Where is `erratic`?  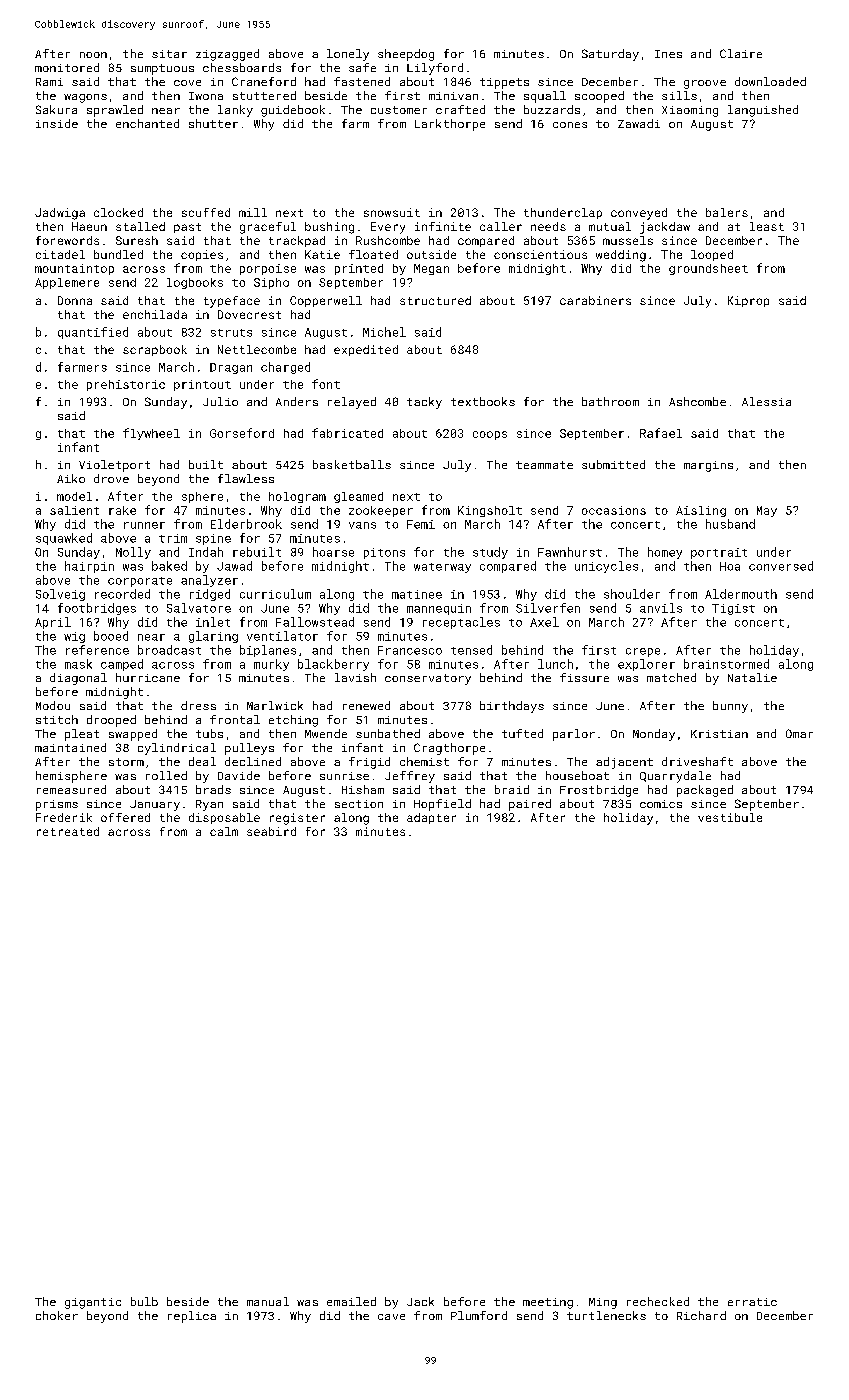
erratic is located at coordinates (752, 1302).
